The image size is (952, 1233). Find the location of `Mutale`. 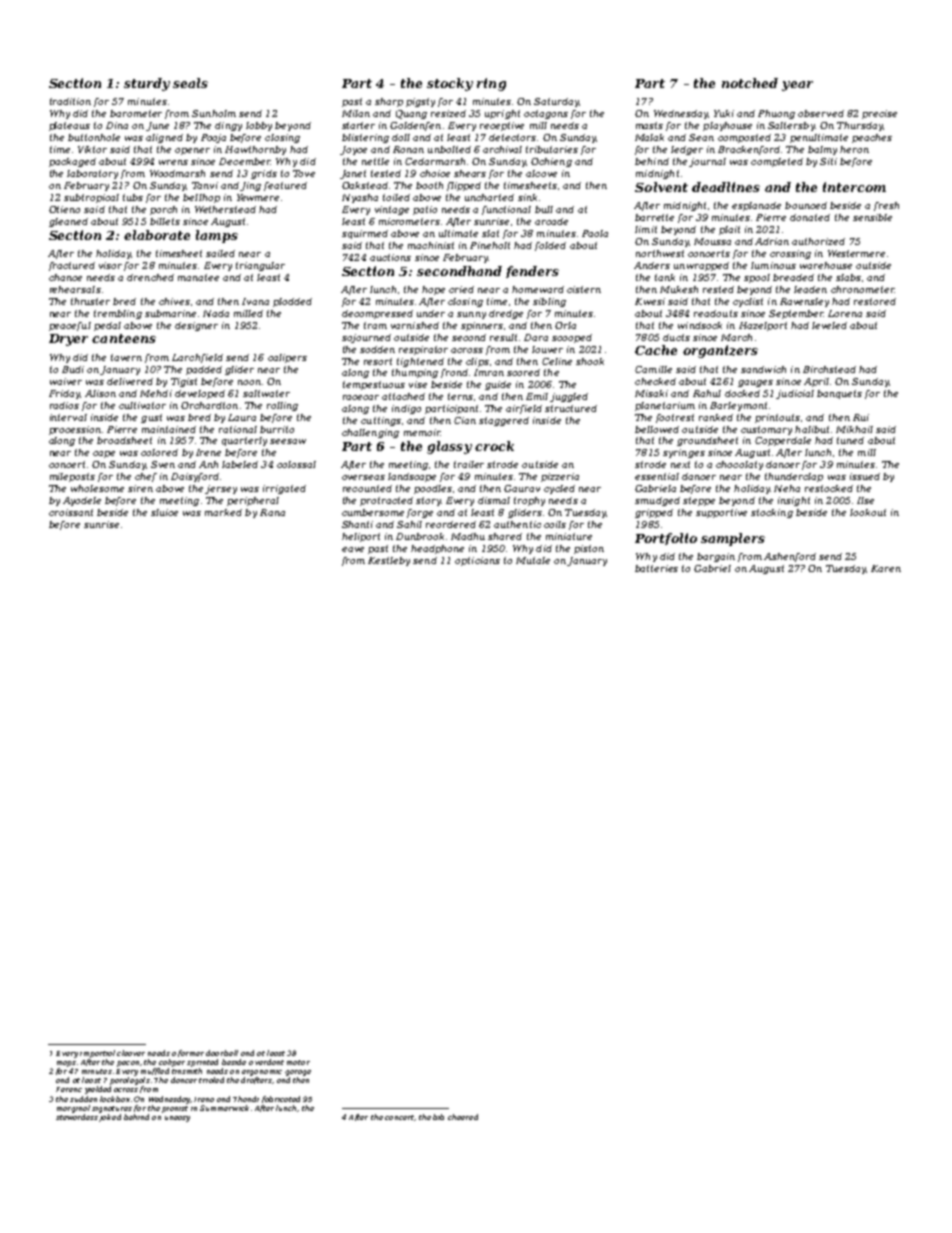

Mutale is located at coordinates (533, 560).
